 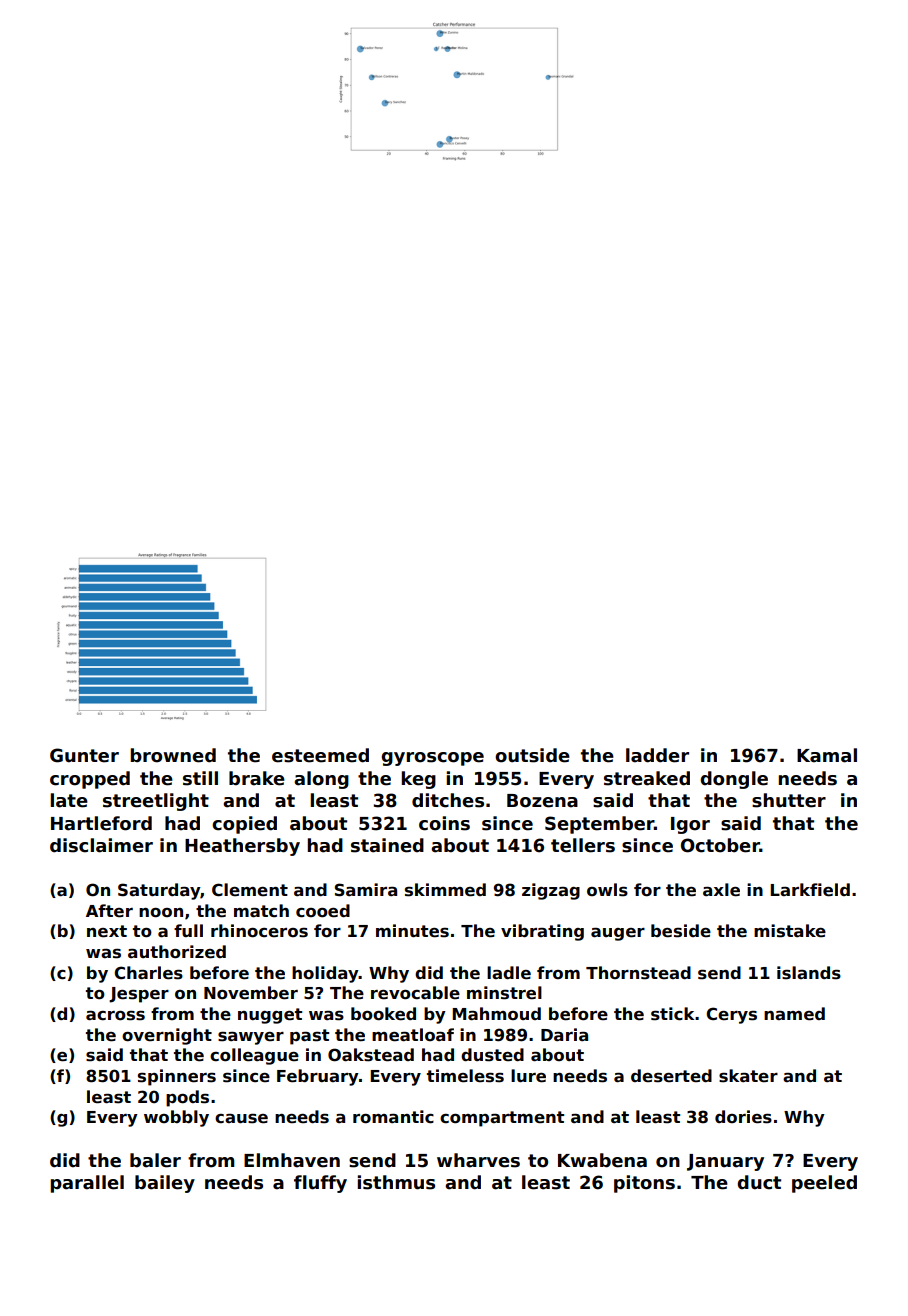 What do you see at coordinates (177, 1077) in the screenshot?
I see `spinners` at bounding box center [177, 1077].
